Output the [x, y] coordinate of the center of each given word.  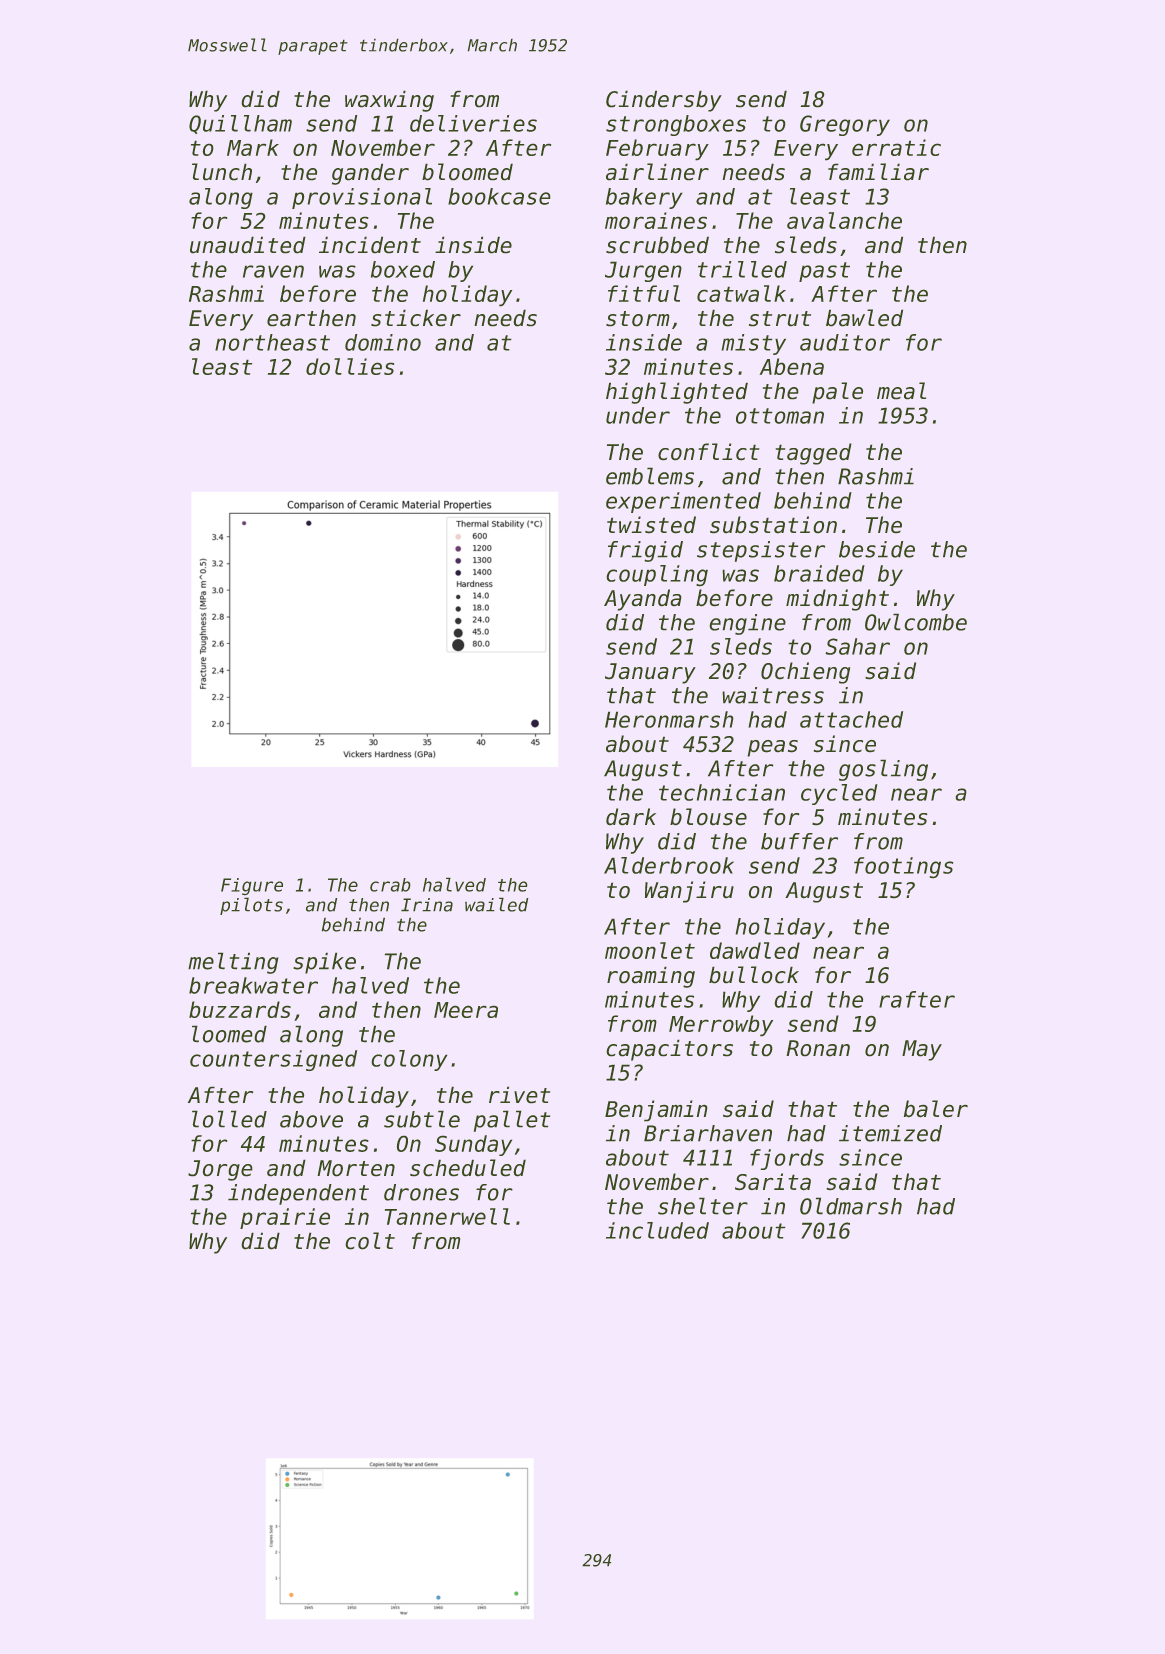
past [824, 272]
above [311, 1119]
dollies [350, 366]
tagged [813, 454]
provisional [362, 198]
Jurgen [643, 271]
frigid [645, 551]
